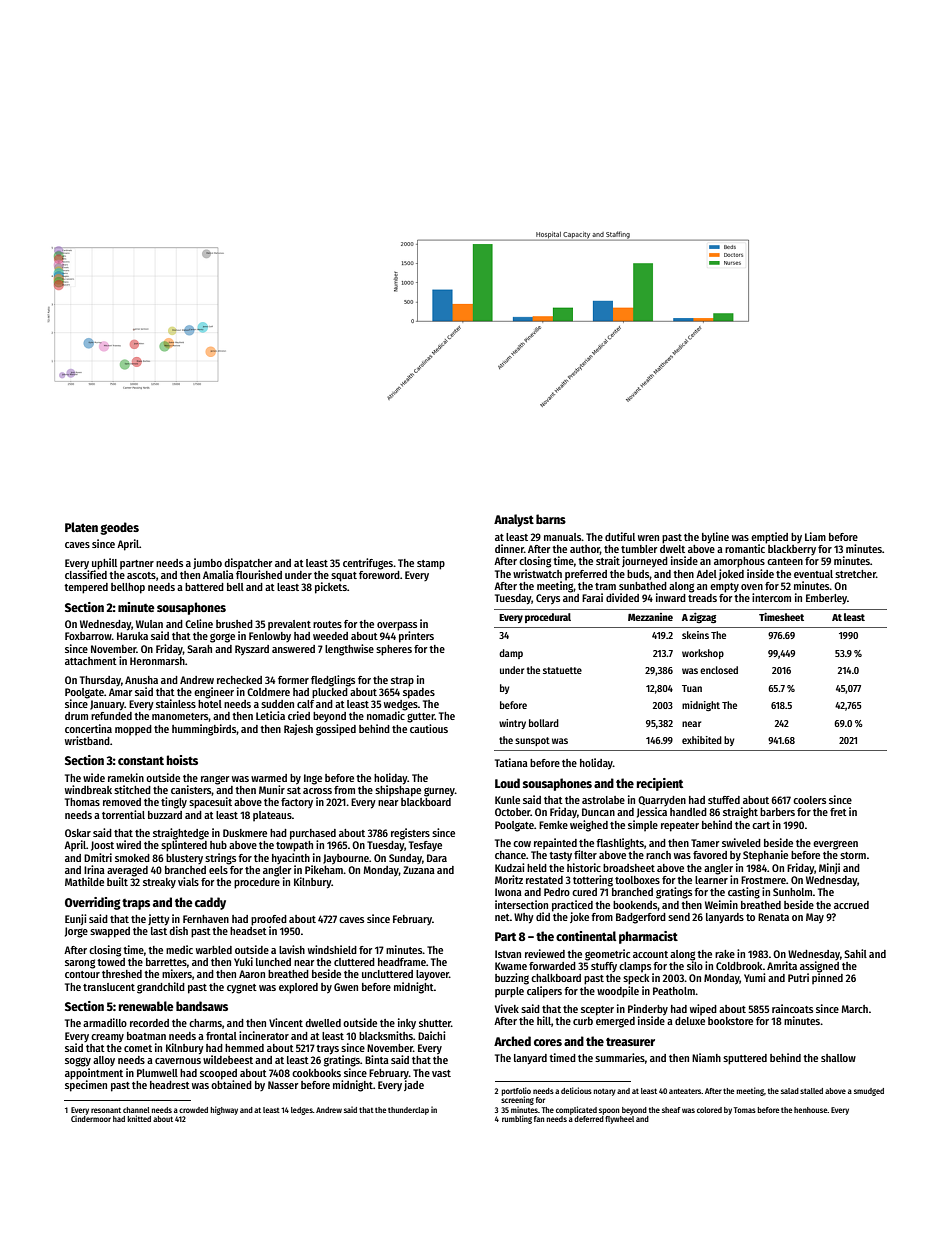 This page has width=952, height=1233. What do you see at coordinates (214, 693) in the page?
I see `engineer` at bounding box center [214, 693].
